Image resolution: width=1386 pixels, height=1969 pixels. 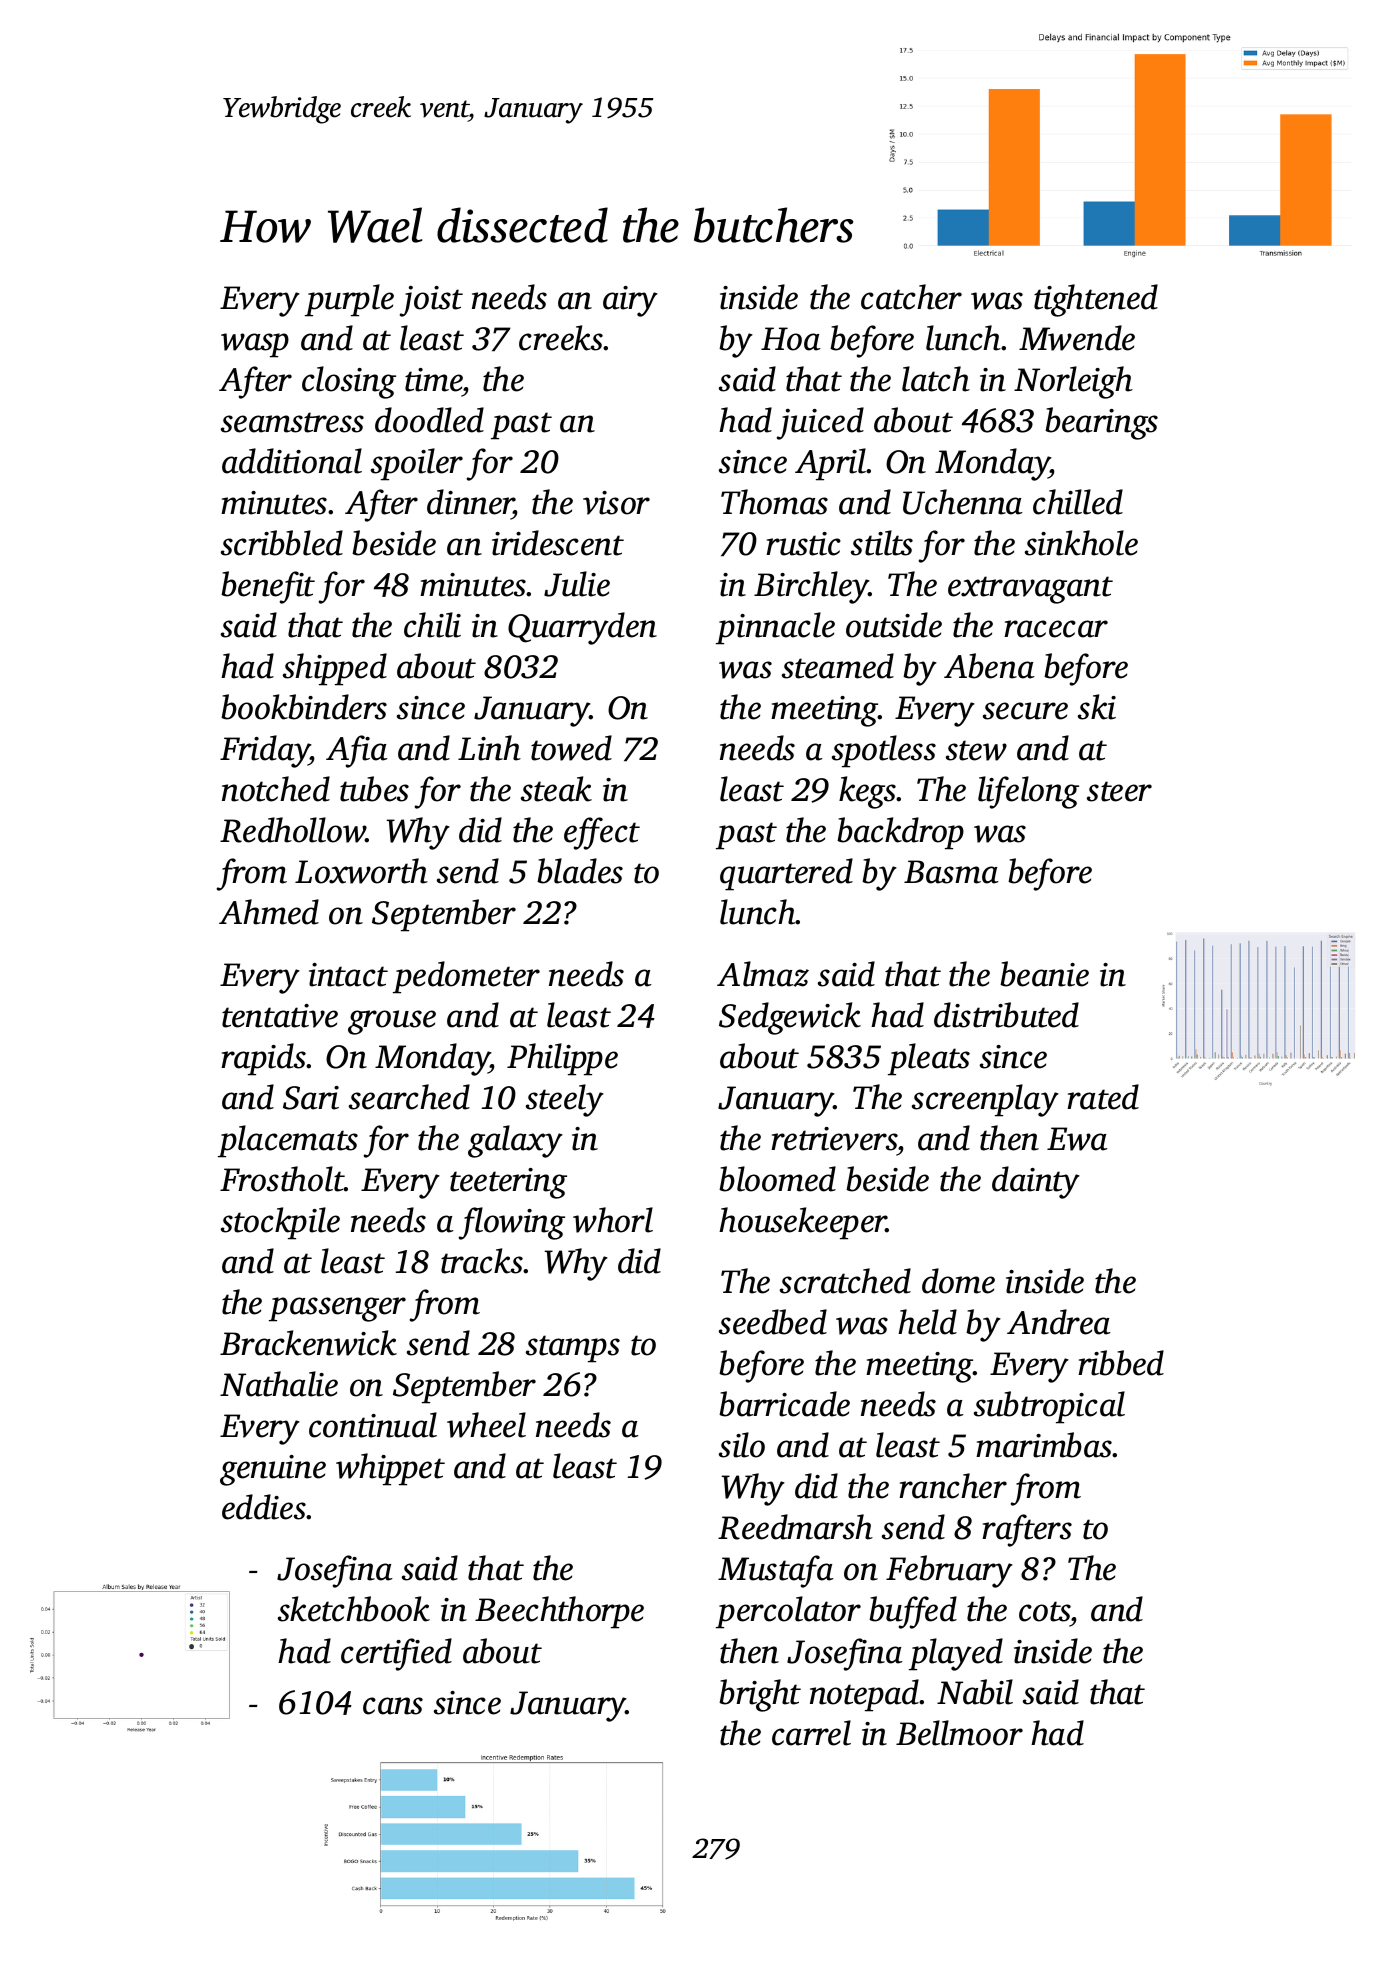 What do you see at coordinates (559, 1612) in the screenshot?
I see `Beechthorpe` at bounding box center [559, 1612].
